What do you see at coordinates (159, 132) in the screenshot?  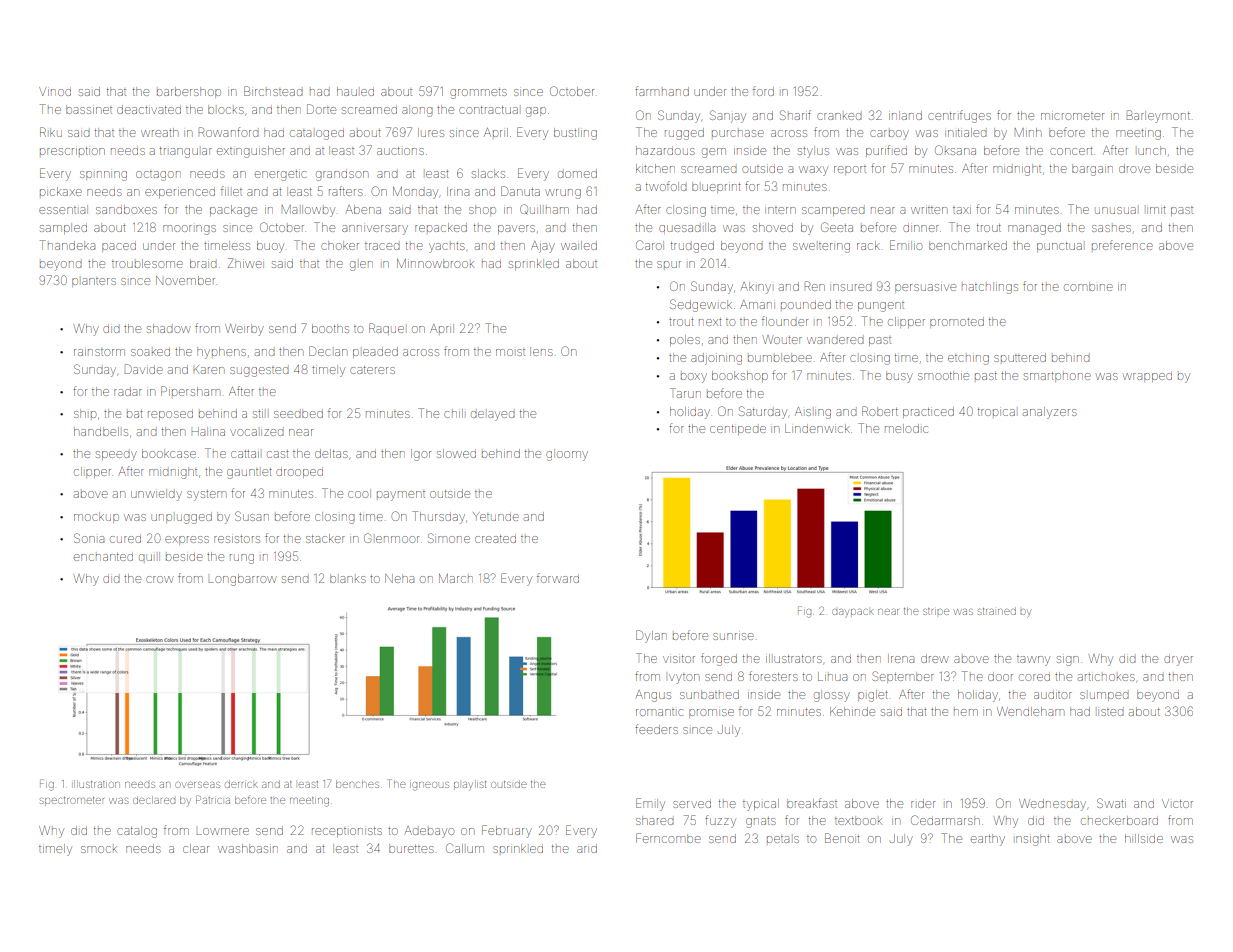 I see `wreath` at bounding box center [159, 132].
